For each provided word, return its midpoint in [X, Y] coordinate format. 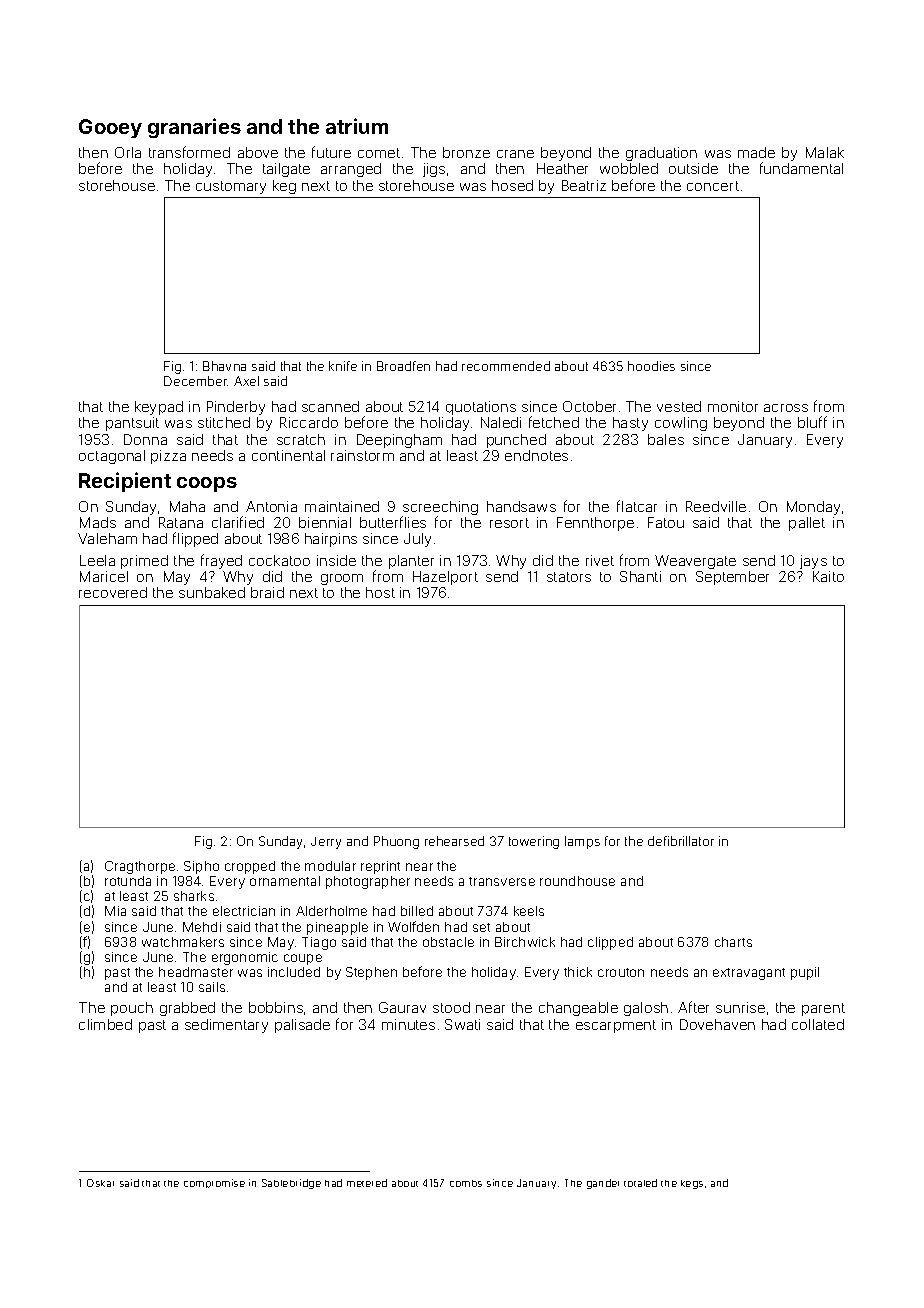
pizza [168, 457]
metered [367, 1183]
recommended [506, 366]
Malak [825, 152]
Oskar [100, 1183]
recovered [113, 592]
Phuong [396, 842]
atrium [357, 126]
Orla [128, 152]
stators [569, 577]
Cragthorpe [140, 867]
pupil [805, 973]
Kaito [828, 576]
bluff [812, 422]
